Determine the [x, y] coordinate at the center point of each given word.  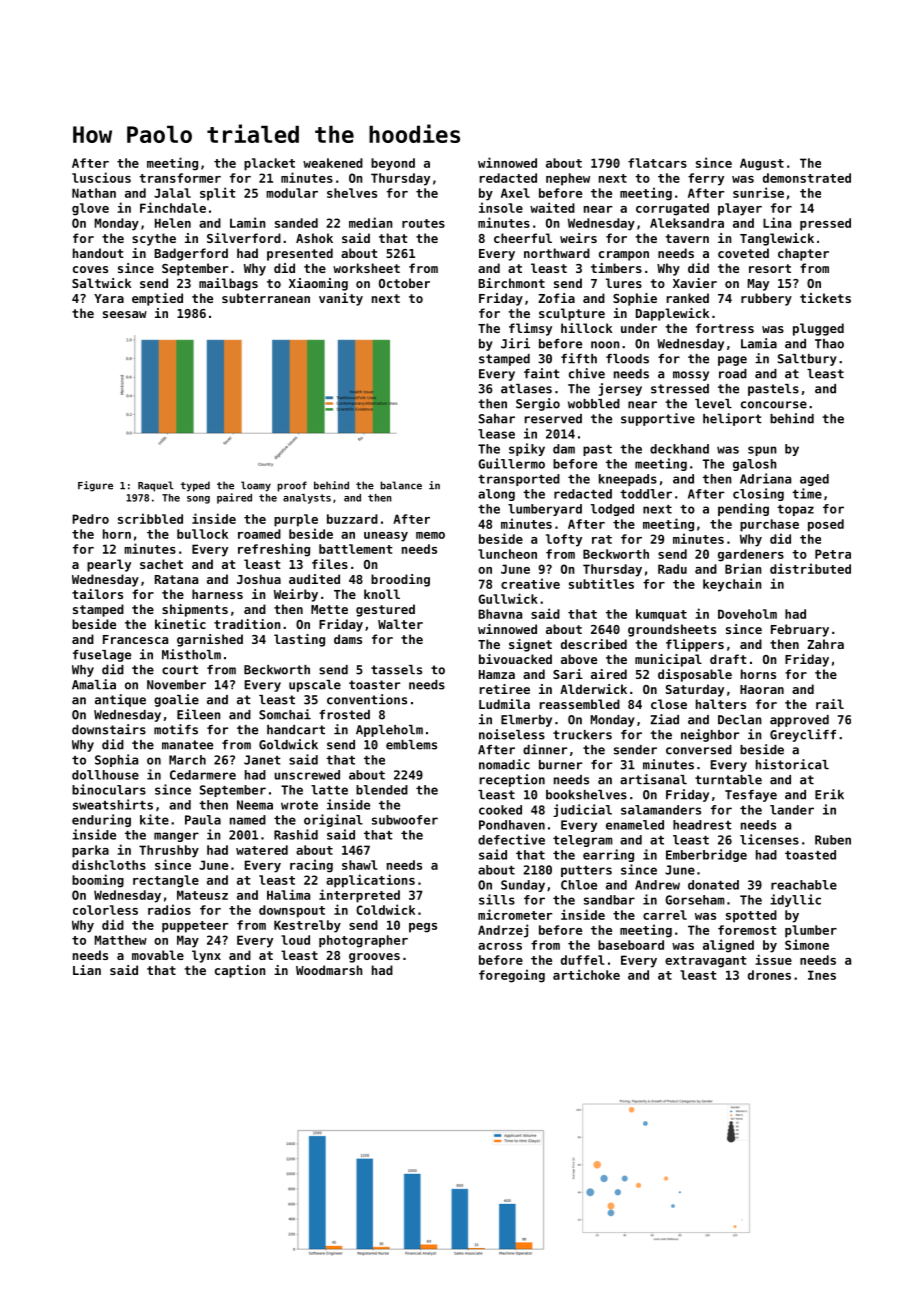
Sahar [497, 419]
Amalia [94, 684]
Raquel [156, 486]
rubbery [766, 299]
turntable [728, 780]
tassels [396, 670]
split [218, 194]
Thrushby [169, 851]
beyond [393, 164]
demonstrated [807, 178]
